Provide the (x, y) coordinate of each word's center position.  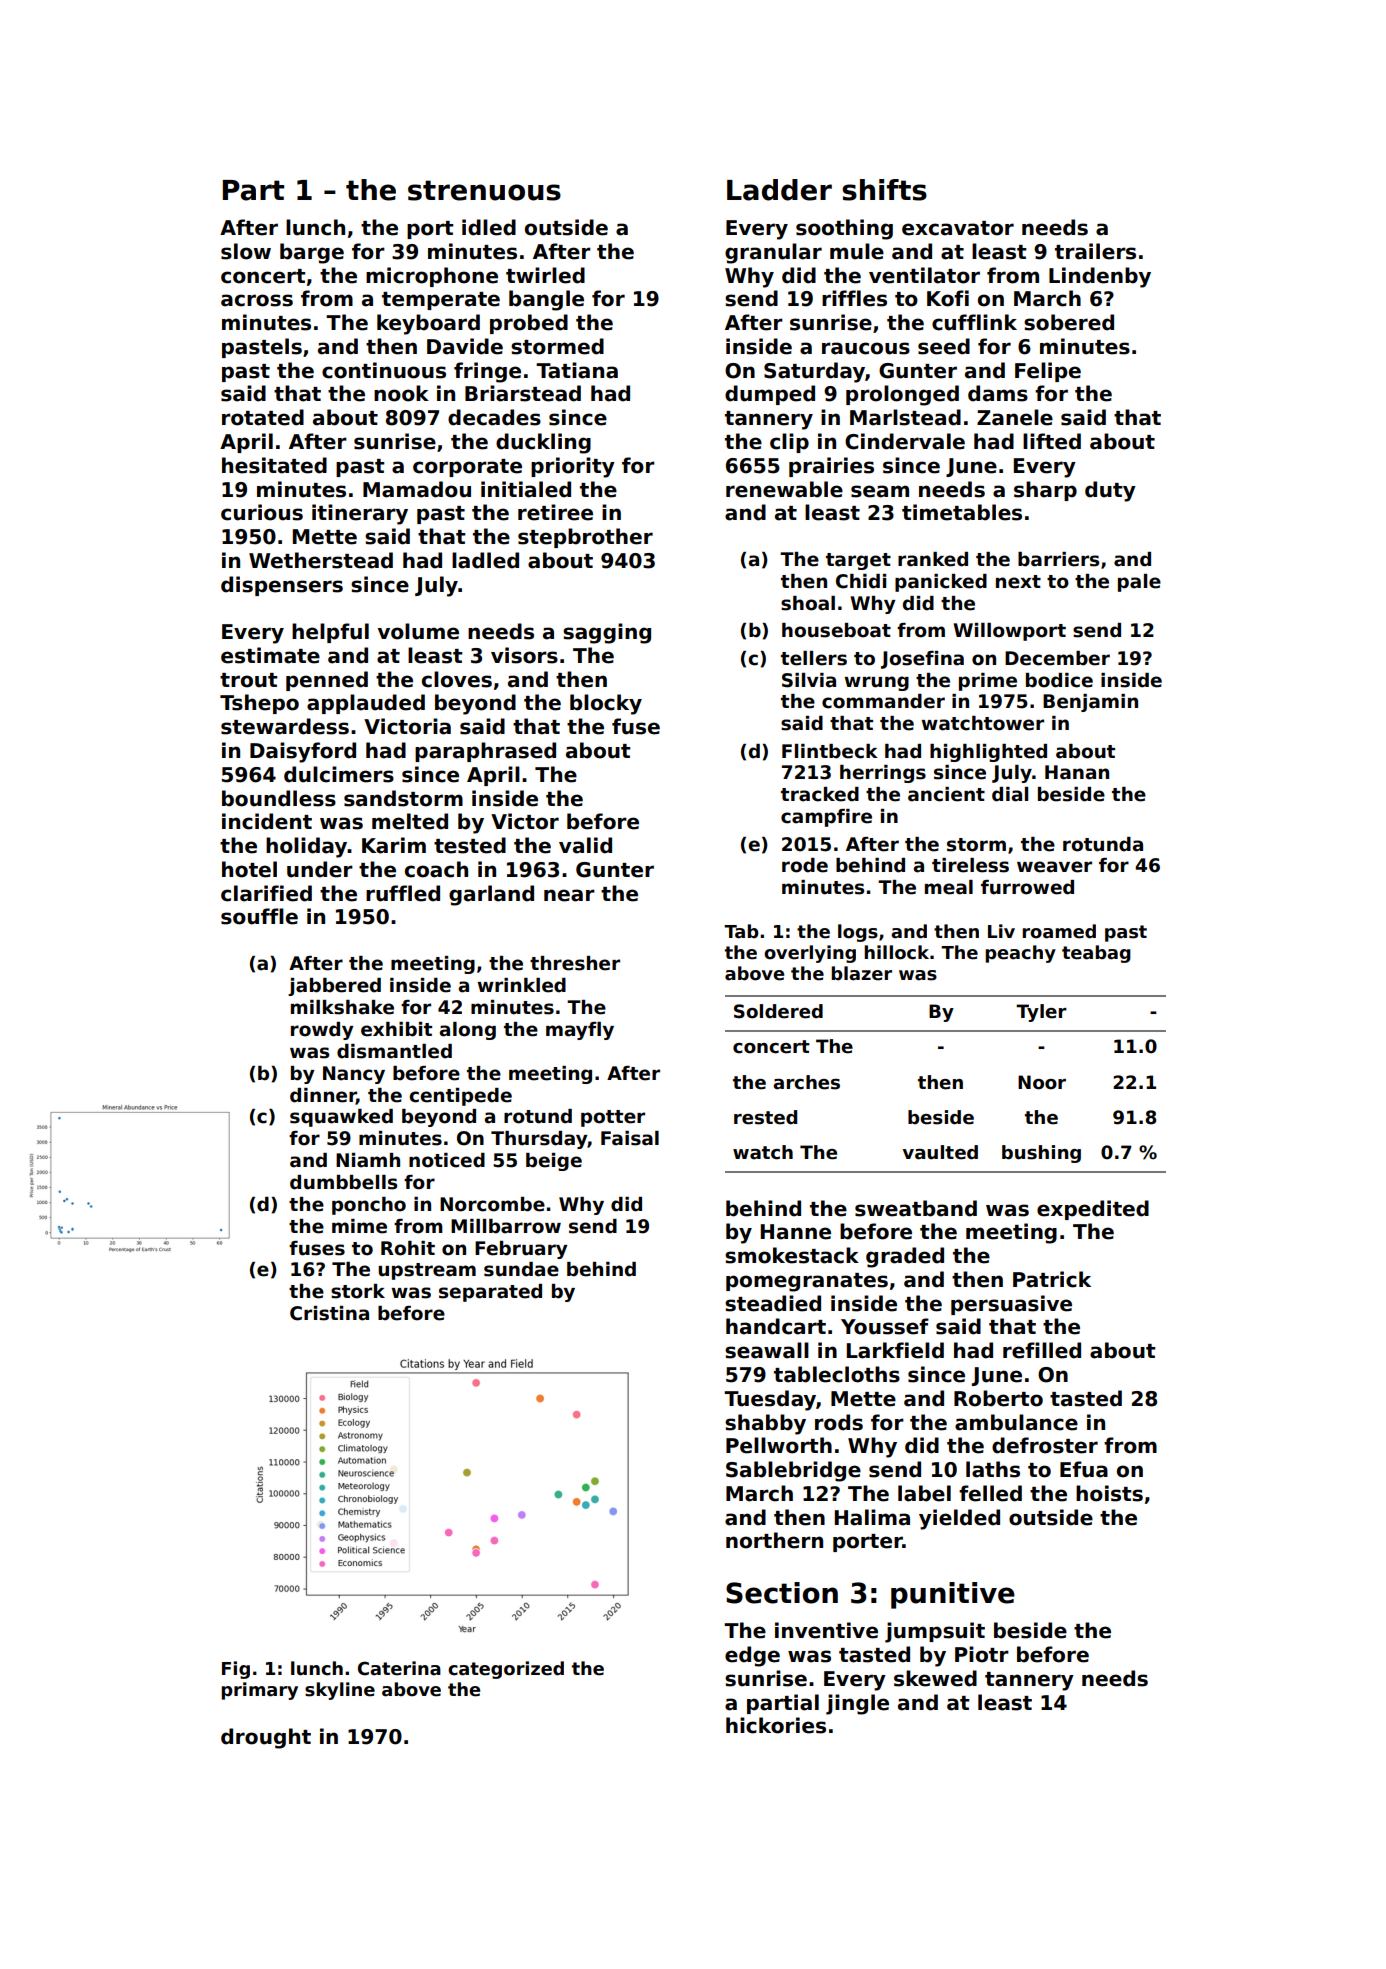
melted (410, 821)
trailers (1095, 251)
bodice (1059, 680)
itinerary (360, 514)
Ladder (779, 190)
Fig (236, 1670)
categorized (506, 1670)
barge (312, 253)
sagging (607, 633)
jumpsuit (935, 1632)
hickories (776, 1725)
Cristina (329, 1313)
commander (883, 701)
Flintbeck (830, 751)
